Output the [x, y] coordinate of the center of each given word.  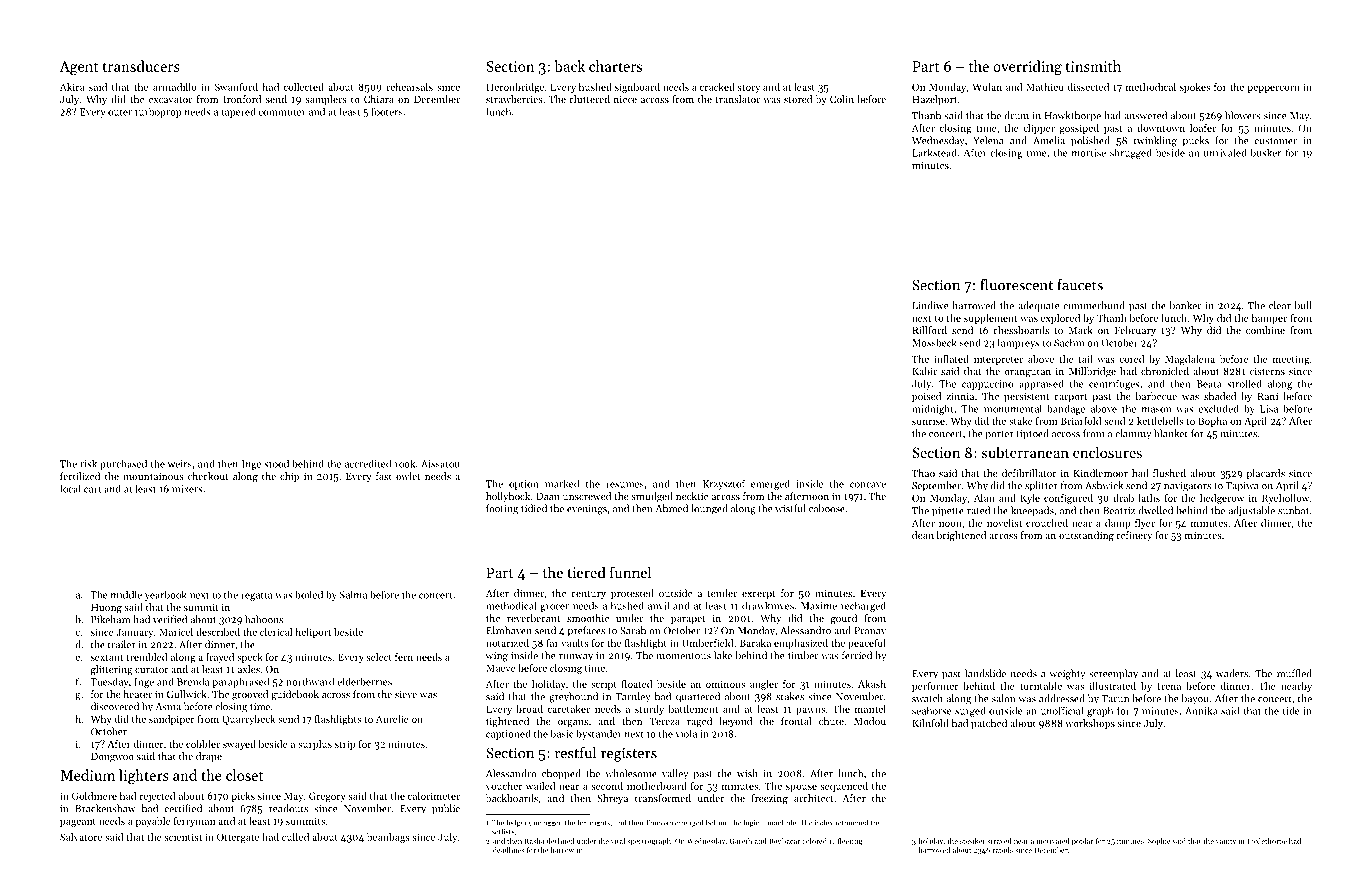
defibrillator [1029, 473]
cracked [717, 87]
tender [722, 593]
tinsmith [1093, 66]
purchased [123, 465]
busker [1266, 153]
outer [120, 112]
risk [88, 464]
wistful [790, 508]
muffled [1294, 673]
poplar [1082, 842]
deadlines [508, 850]
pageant [78, 823]
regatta [256, 596]
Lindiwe [930, 305]
